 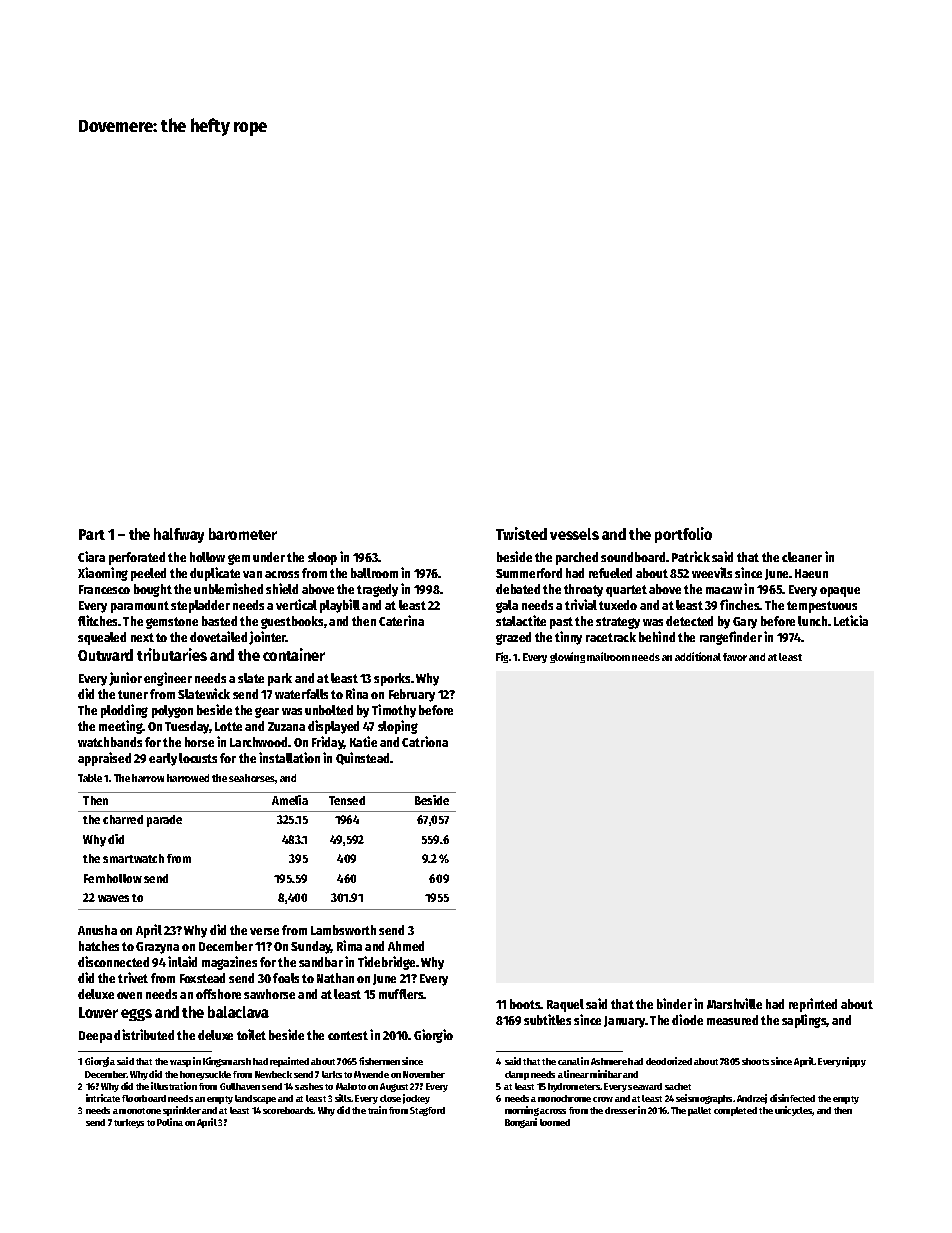 I want to click on smartwatch, so click(x=133, y=858).
